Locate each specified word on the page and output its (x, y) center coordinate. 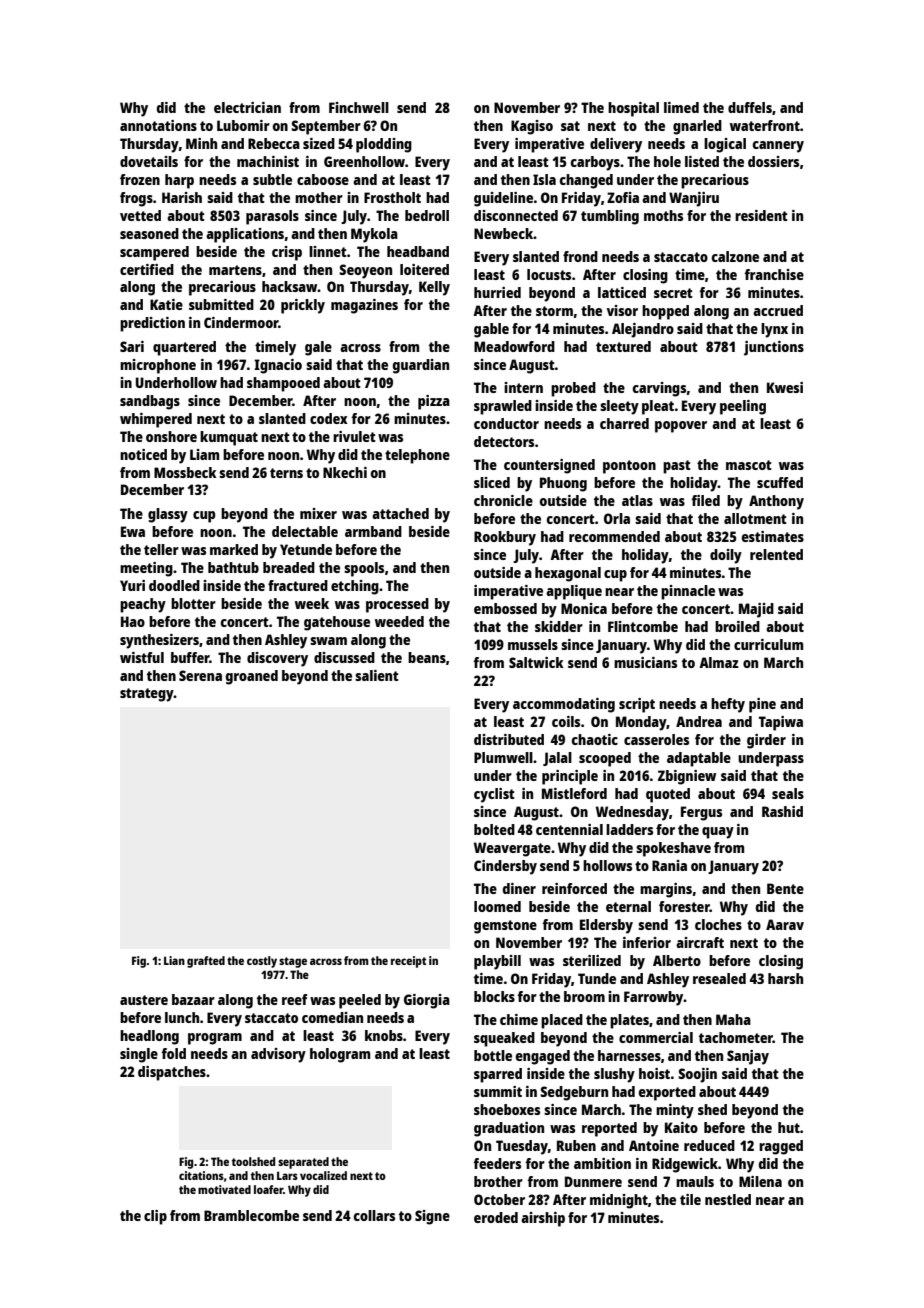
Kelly (434, 288)
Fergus (701, 813)
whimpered (156, 420)
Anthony (776, 502)
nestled (728, 1199)
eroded (496, 1217)
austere (144, 1000)
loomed (497, 906)
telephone (417, 456)
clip (155, 1217)
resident (761, 215)
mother (319, 197)
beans (427, 657)
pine (762, 705)
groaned (252, 677)
